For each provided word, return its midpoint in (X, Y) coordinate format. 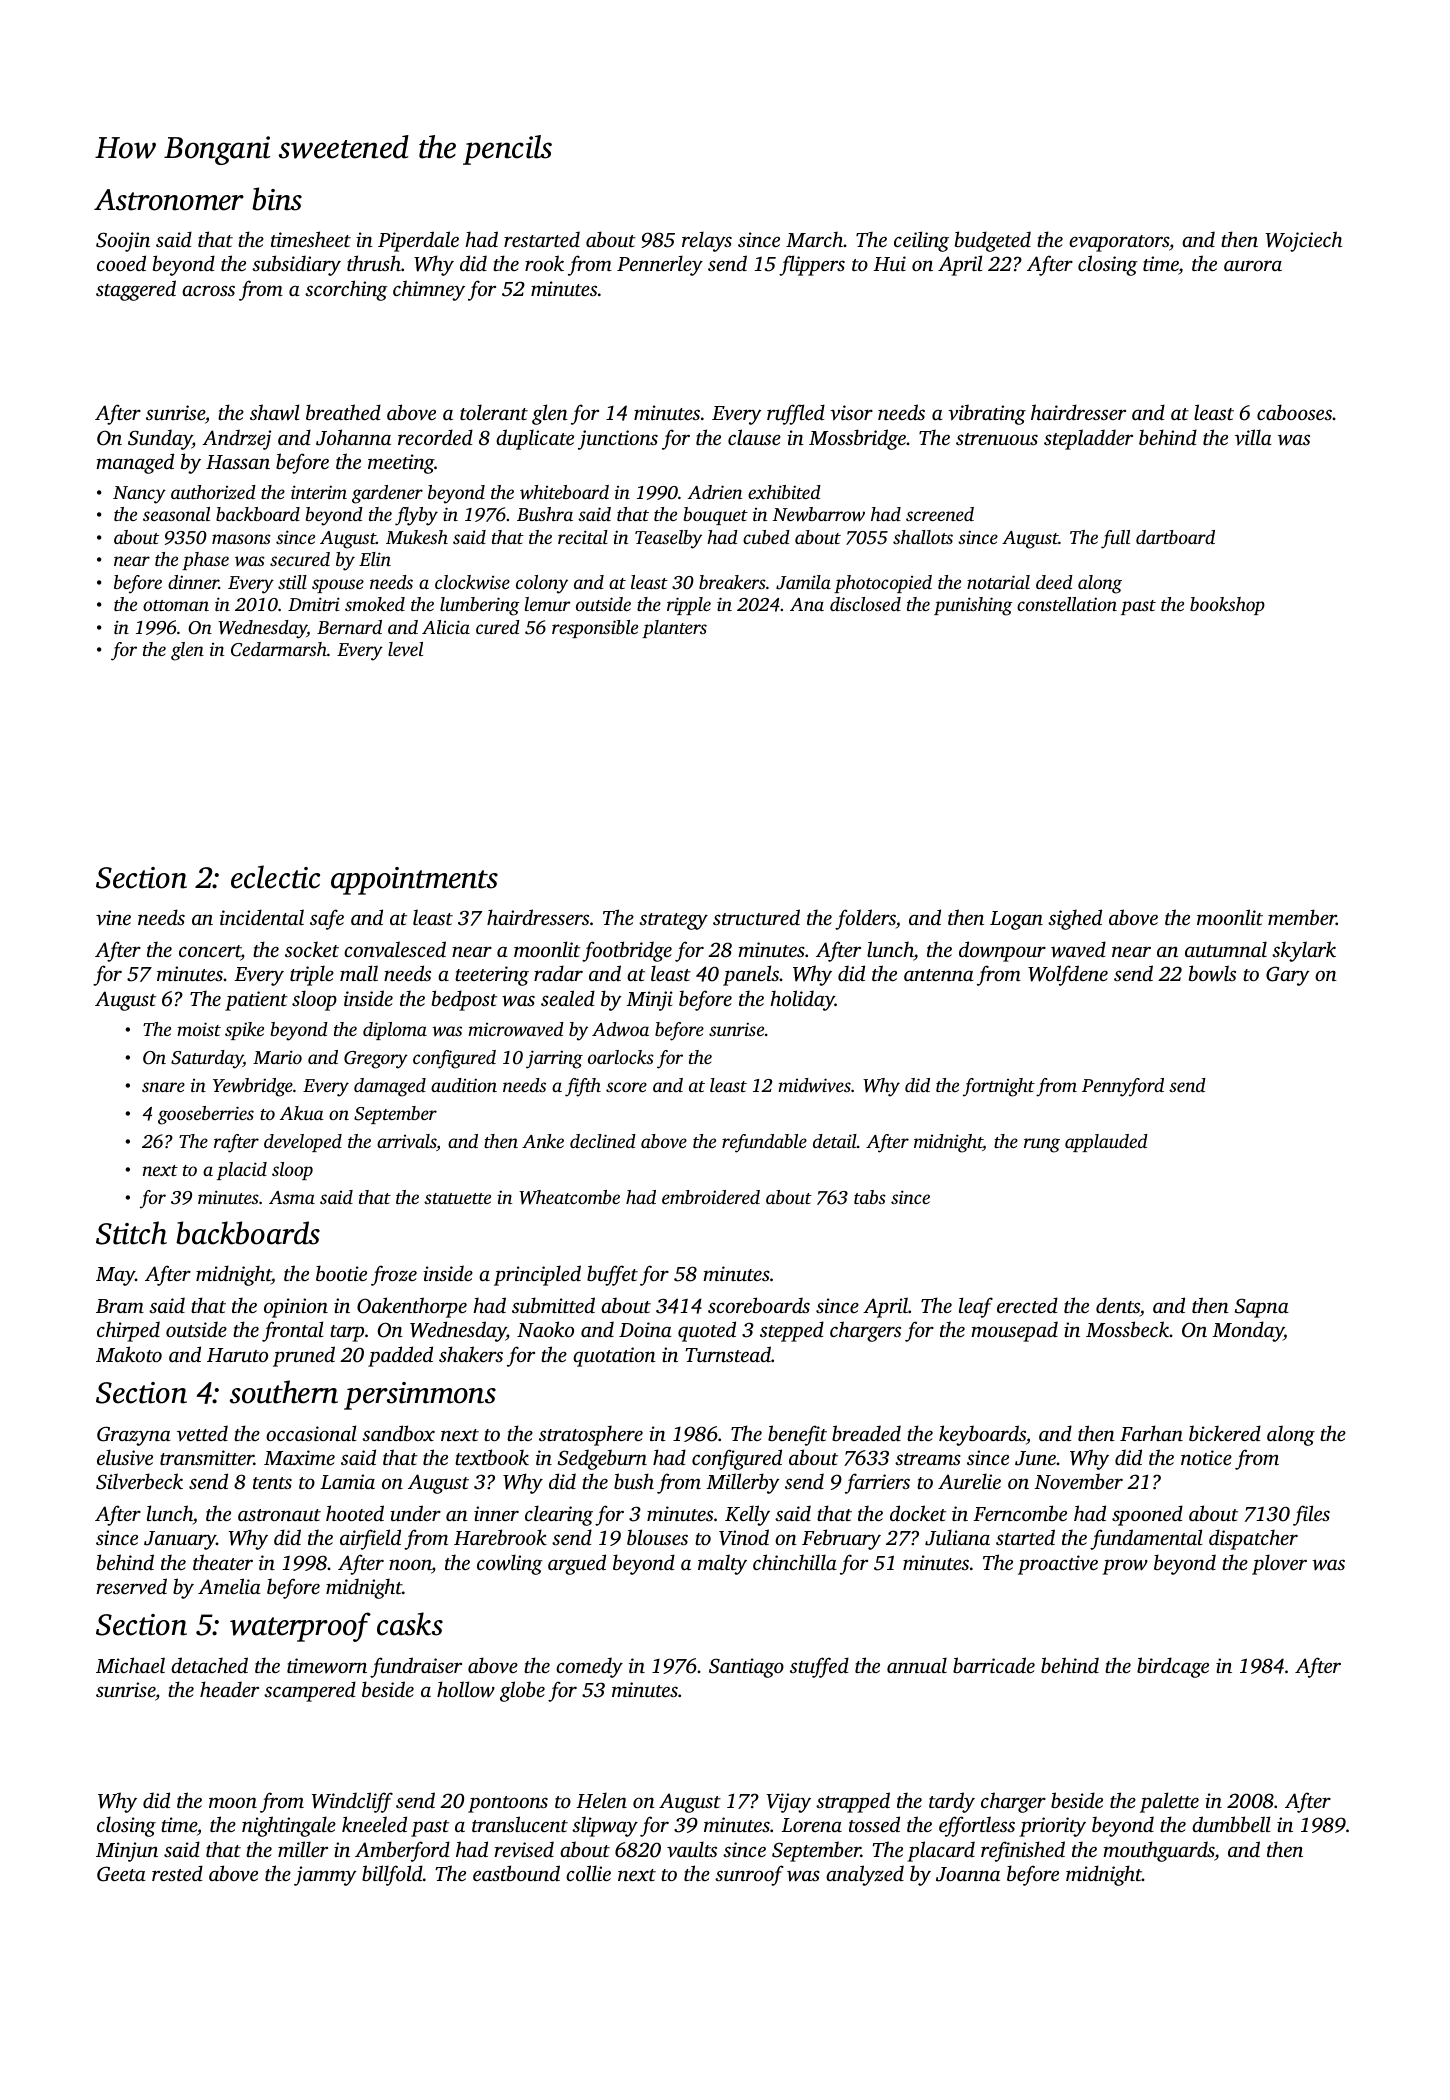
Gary (1288, 976)
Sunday (160, 439)
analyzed (865, 1875)
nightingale (289, 1826)
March (814, 239)
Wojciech (1304, 241)
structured (756, 917)
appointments (414, 881)
